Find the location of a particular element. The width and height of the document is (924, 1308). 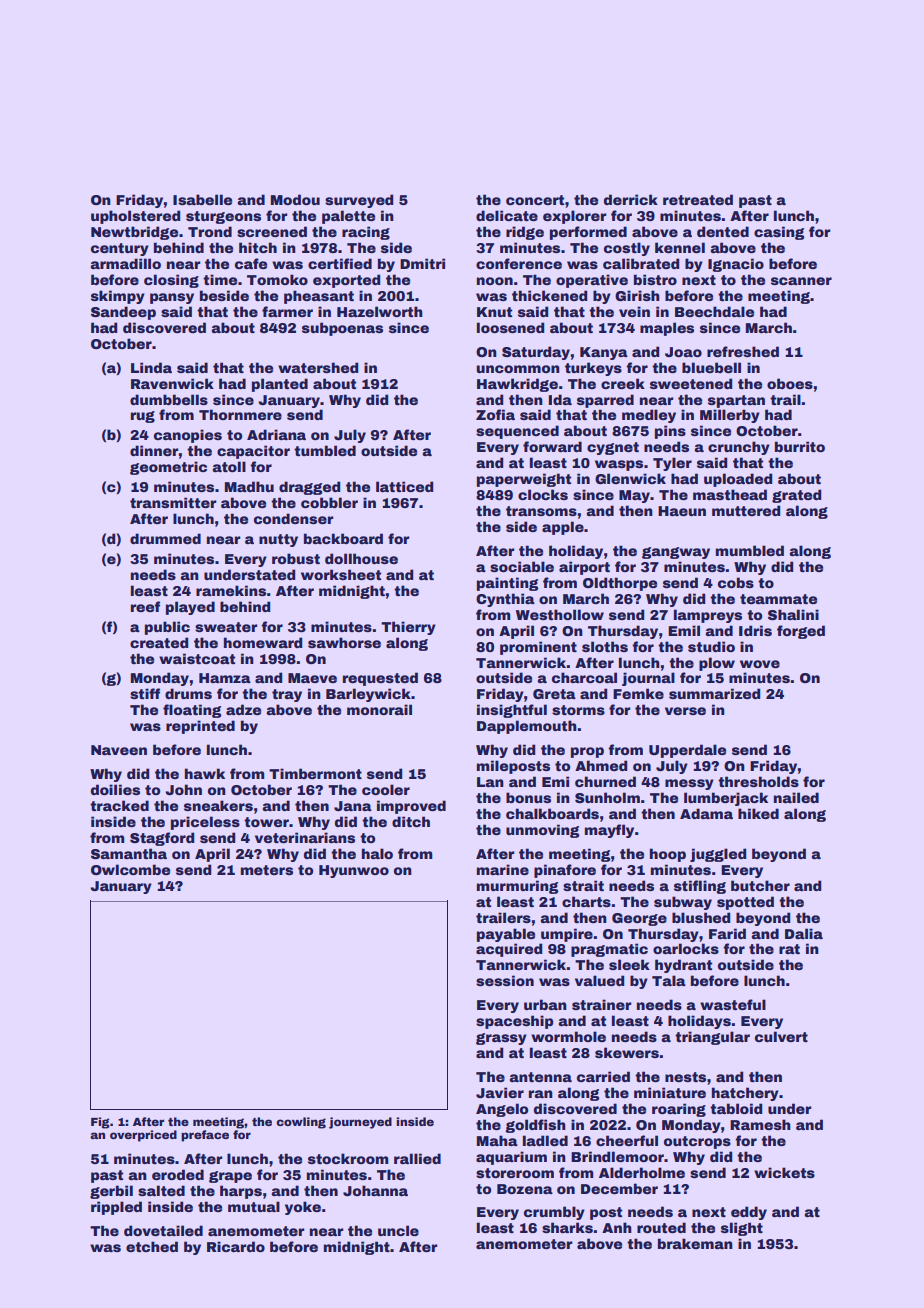

culvert is located at coordinates (781, 1036).
